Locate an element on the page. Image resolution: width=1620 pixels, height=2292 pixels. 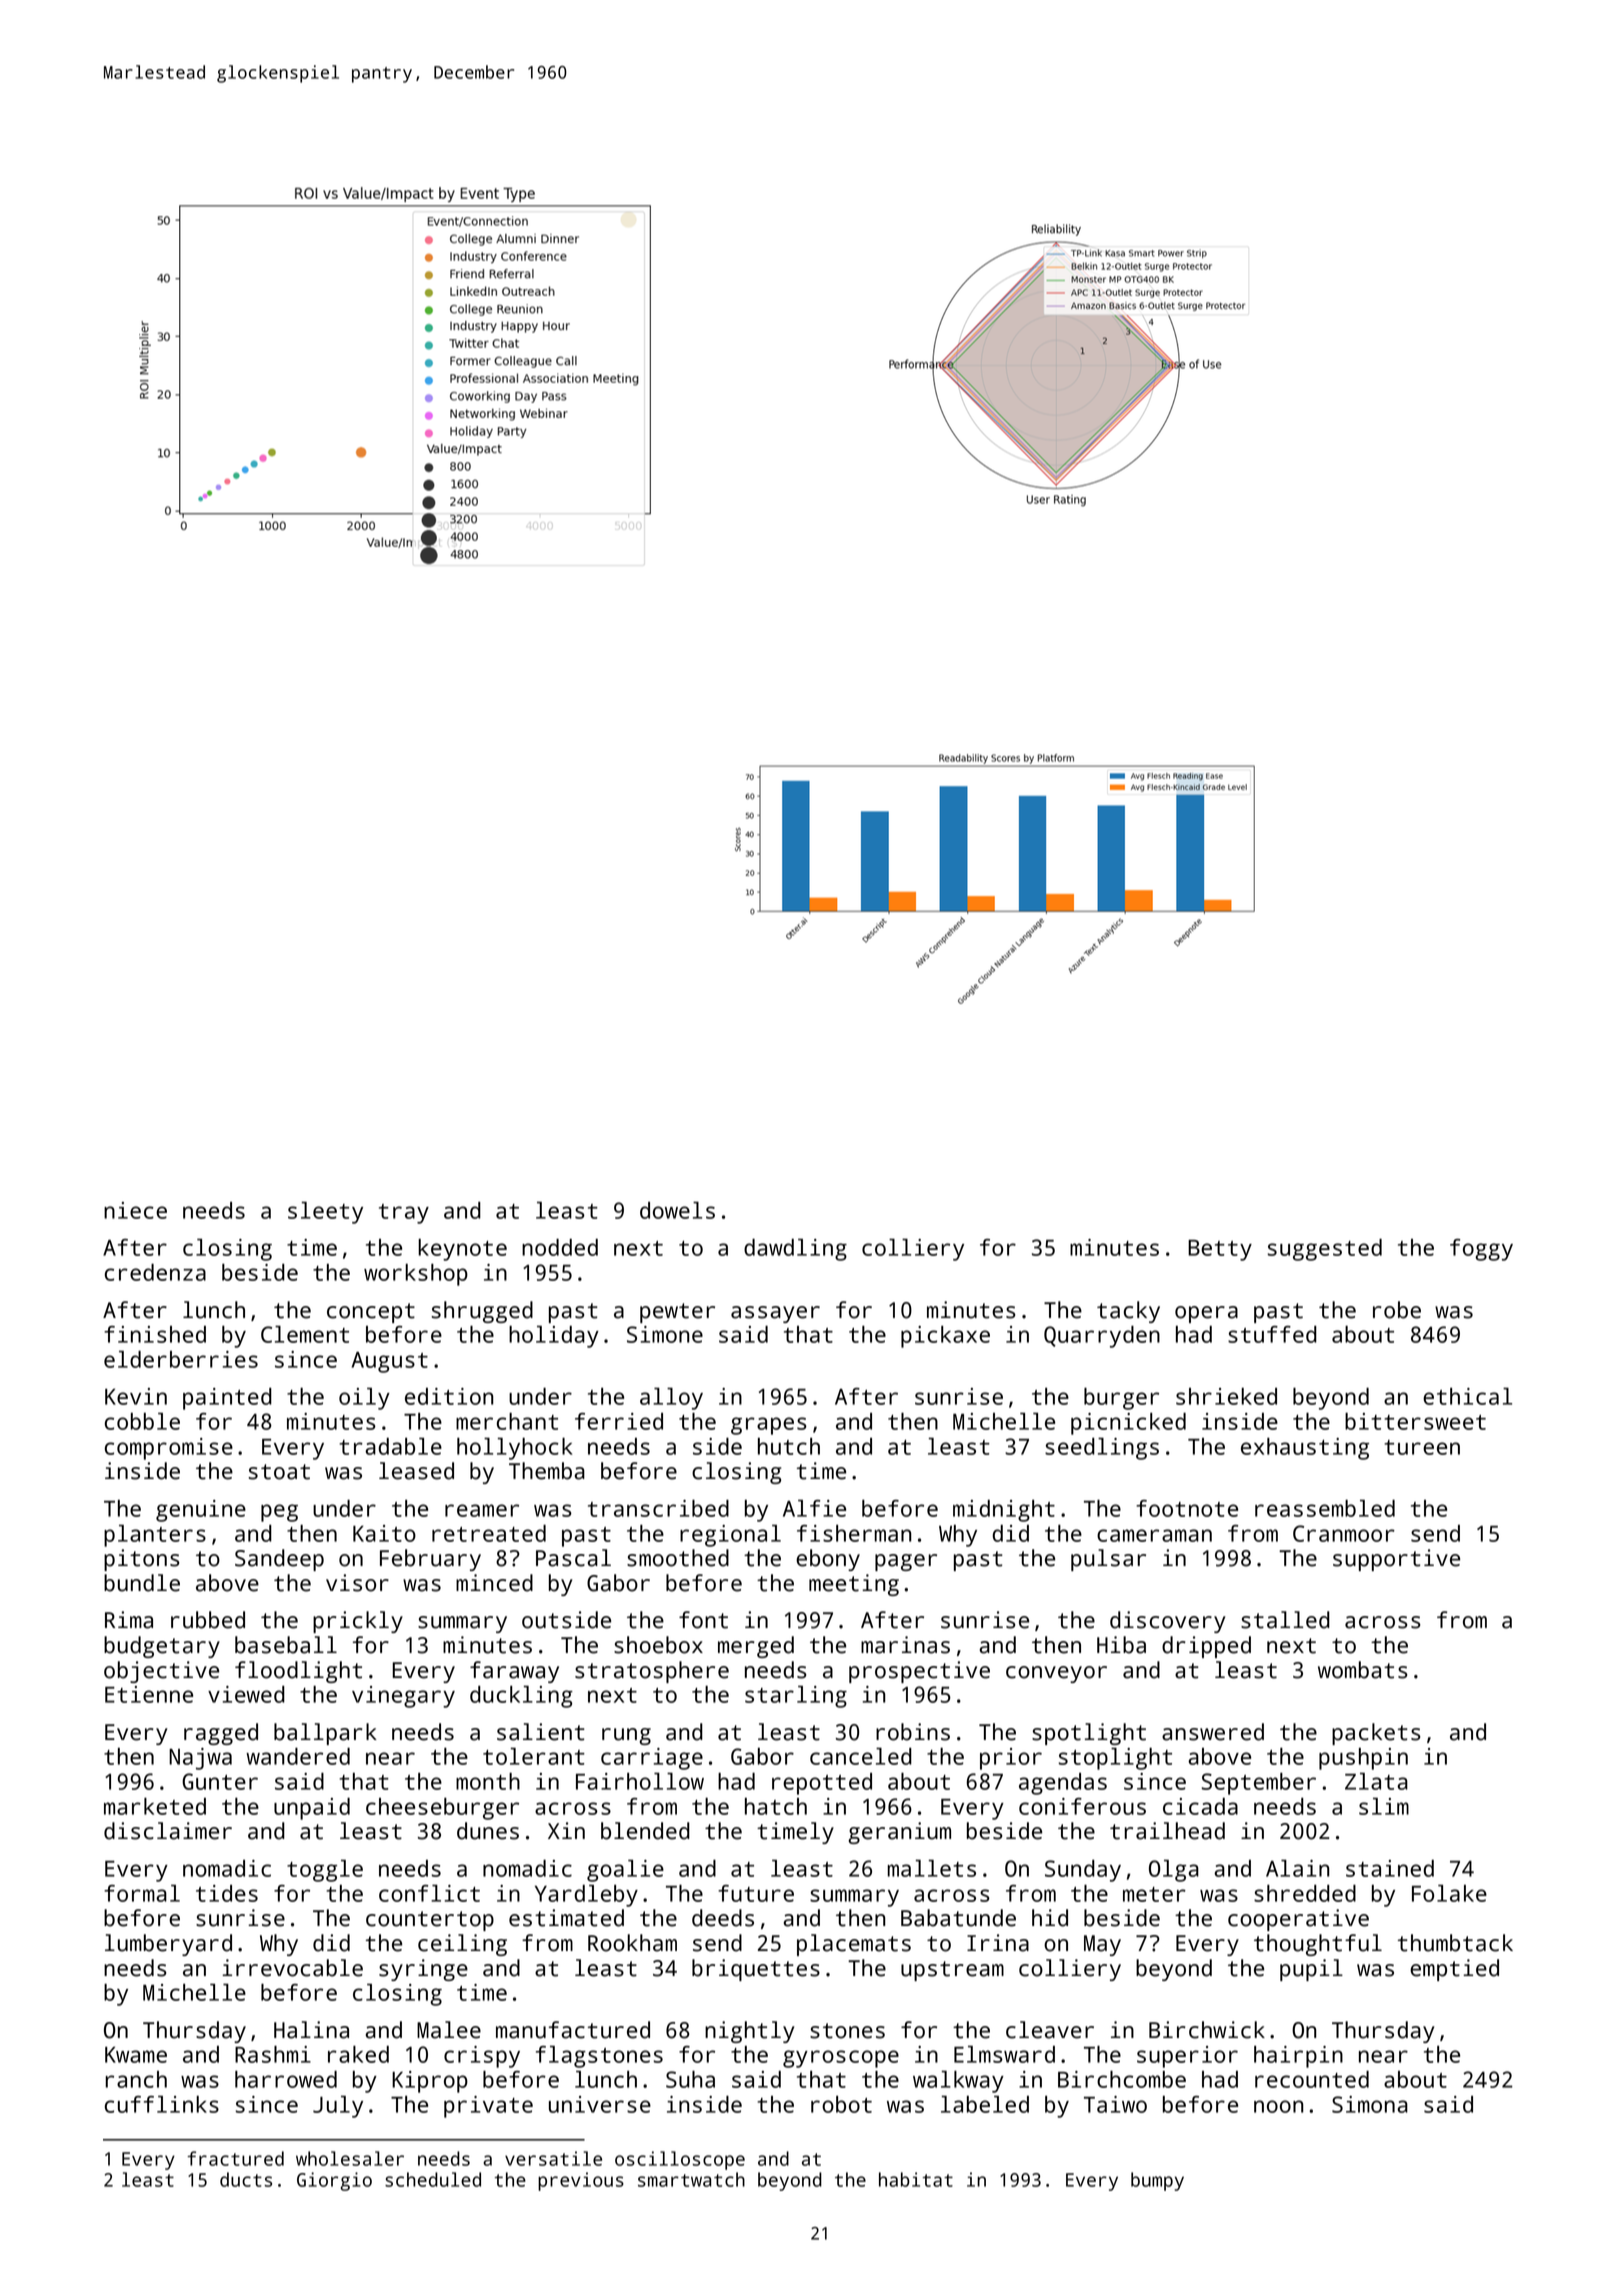
niece is located at coordinates (135, 1210).
